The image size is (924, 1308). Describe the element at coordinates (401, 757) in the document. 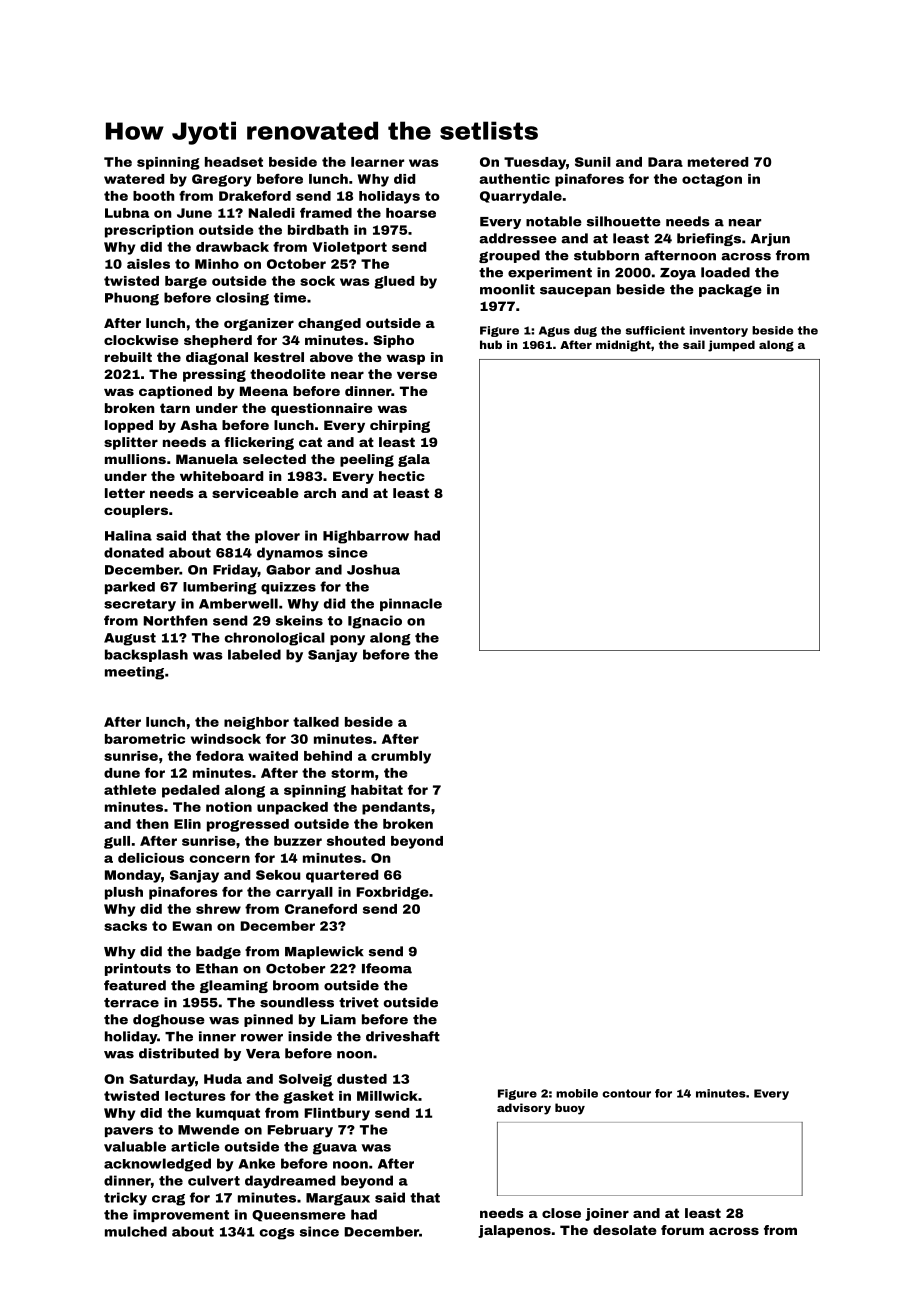

I see `crumbly` at that location.
